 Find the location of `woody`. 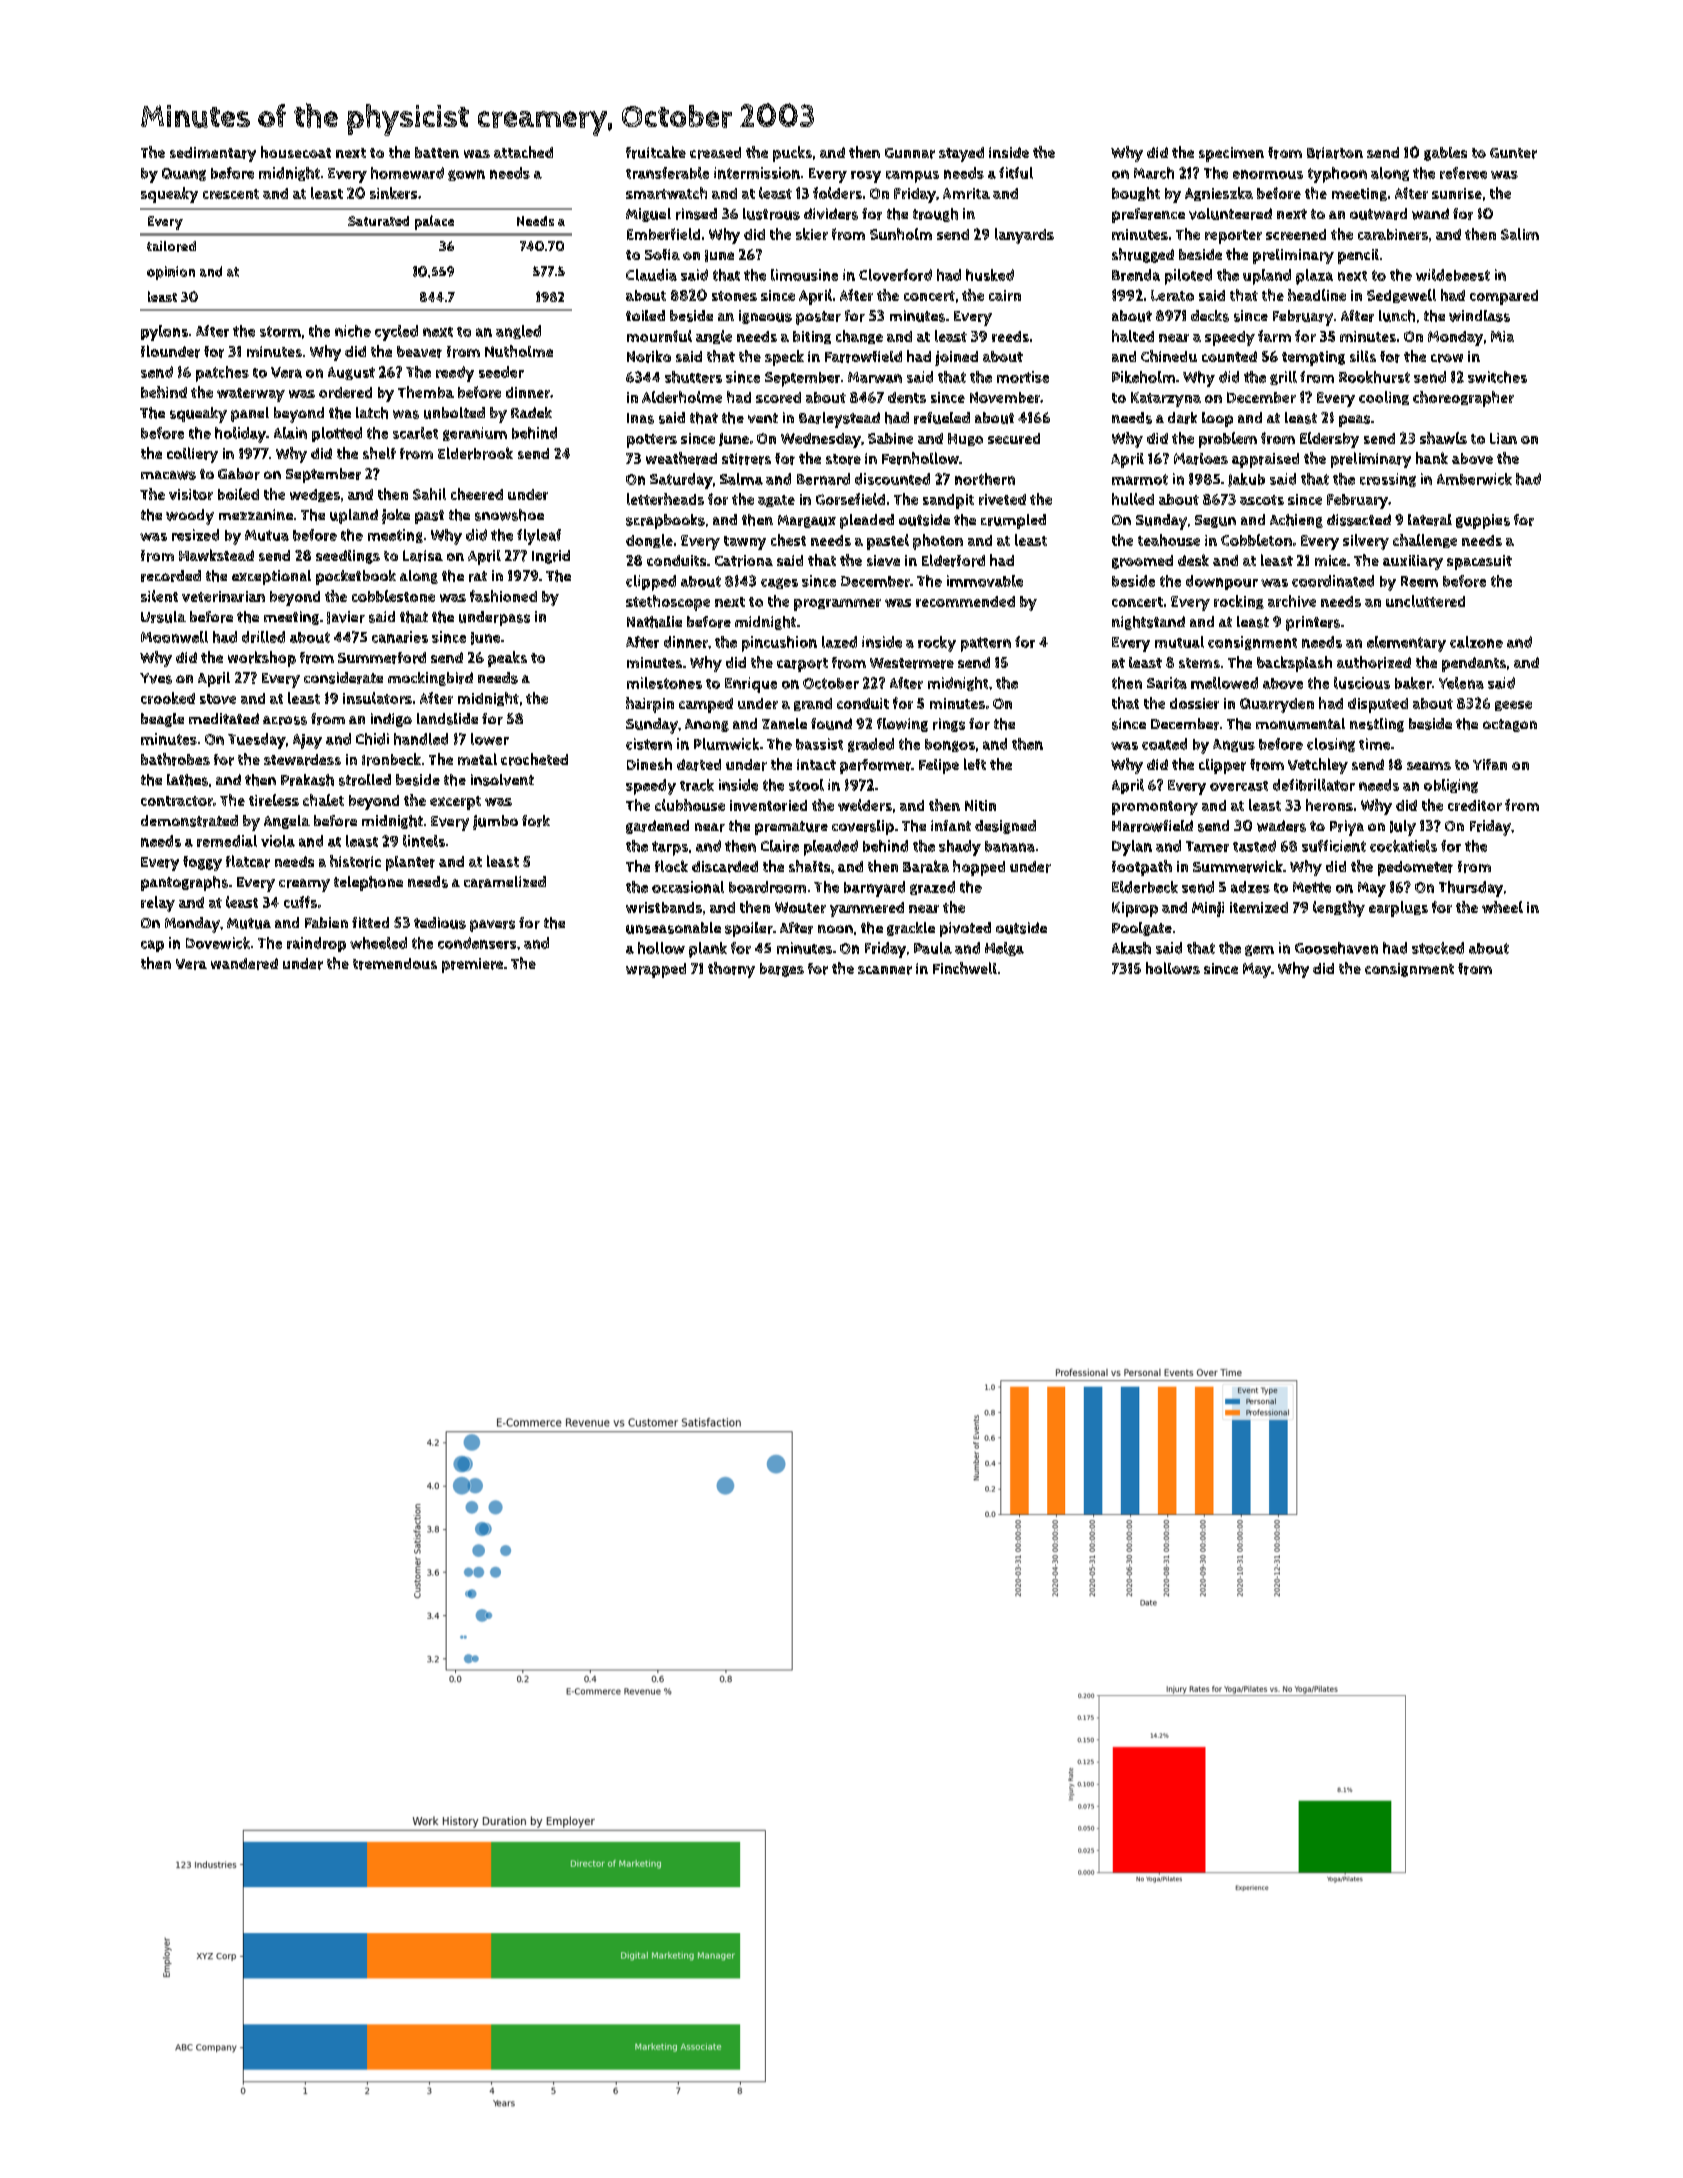

woody is located at coordinates (190, 517).
